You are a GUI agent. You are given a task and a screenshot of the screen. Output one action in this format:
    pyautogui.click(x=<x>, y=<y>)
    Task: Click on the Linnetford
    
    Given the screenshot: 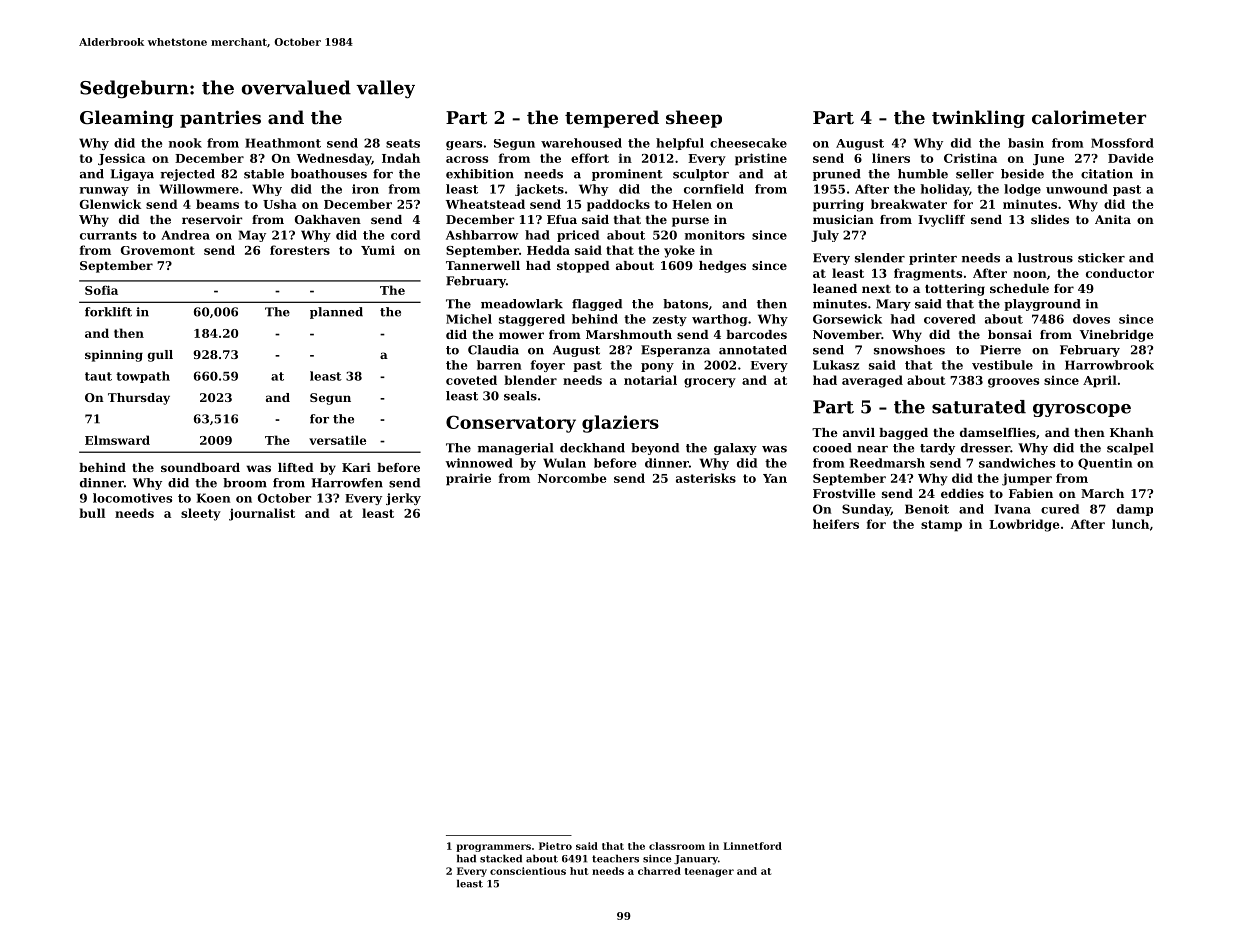 What is the action you would take?
    pyautogui.click(x=752, y=846)
